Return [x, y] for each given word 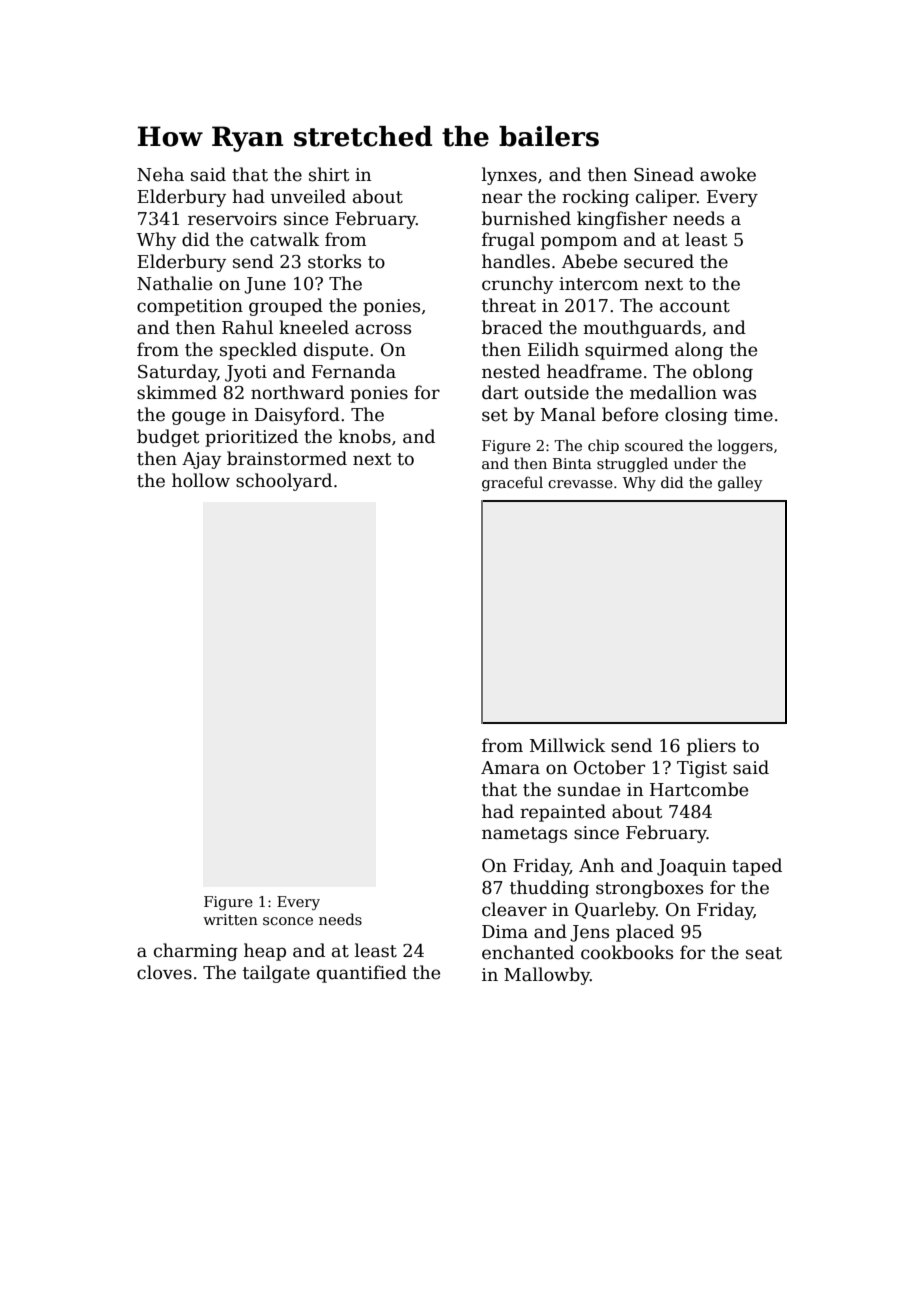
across [383, 329]
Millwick [567, 745]
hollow [201, 480]
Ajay [201, 460]
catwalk [284, 239]
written [230, 919]
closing [696, 416]
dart [500, 392]
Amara [510, 768]
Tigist [702, 769]
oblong [723, 373]
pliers [711, 747]
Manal [568, 414]
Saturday [177, 373]
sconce [288, 921]
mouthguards [642, 329]
